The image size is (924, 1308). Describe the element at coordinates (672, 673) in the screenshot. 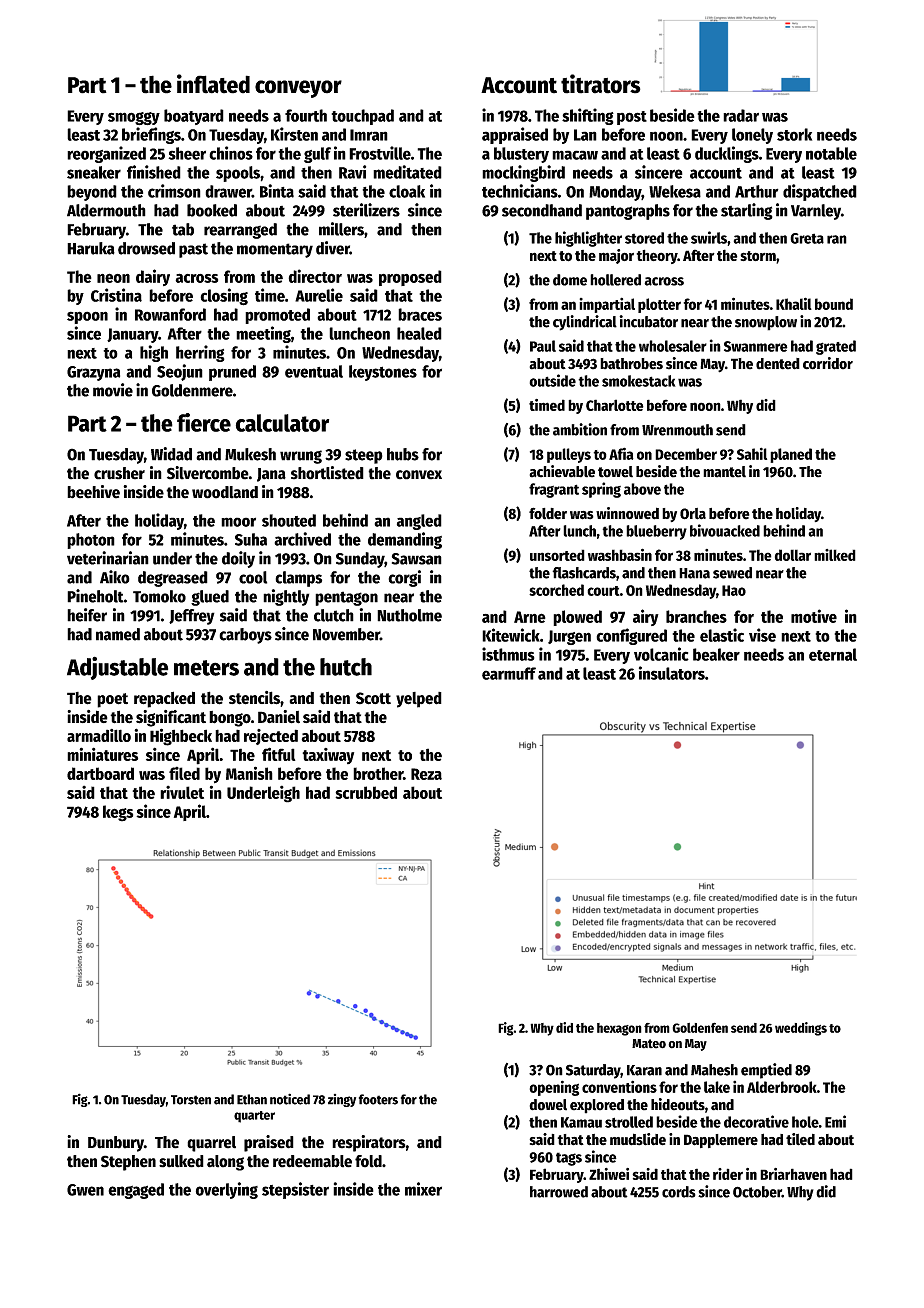

I see `insulators` at that location.
